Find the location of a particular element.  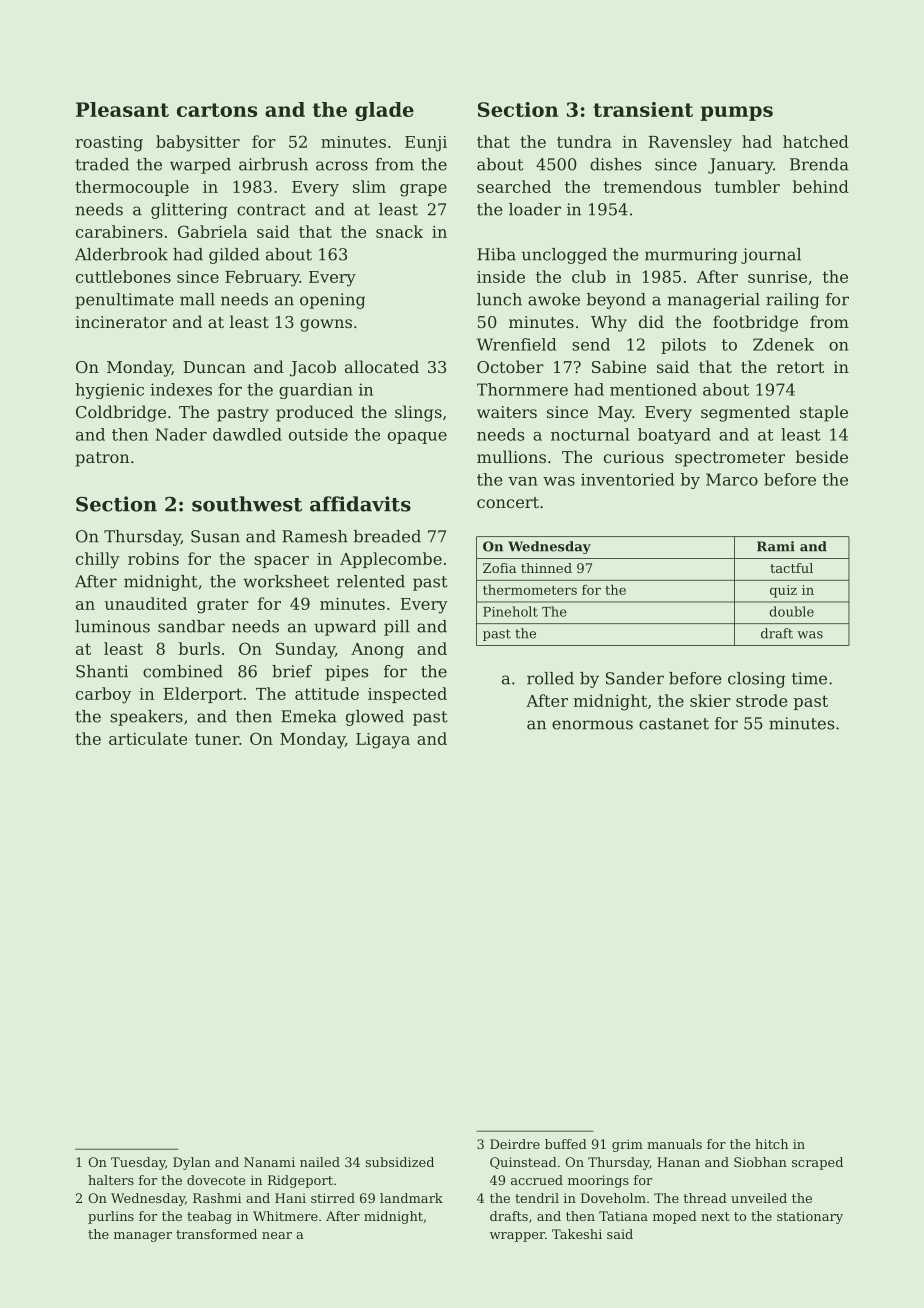

skier is located at coordinates (710, 700).
